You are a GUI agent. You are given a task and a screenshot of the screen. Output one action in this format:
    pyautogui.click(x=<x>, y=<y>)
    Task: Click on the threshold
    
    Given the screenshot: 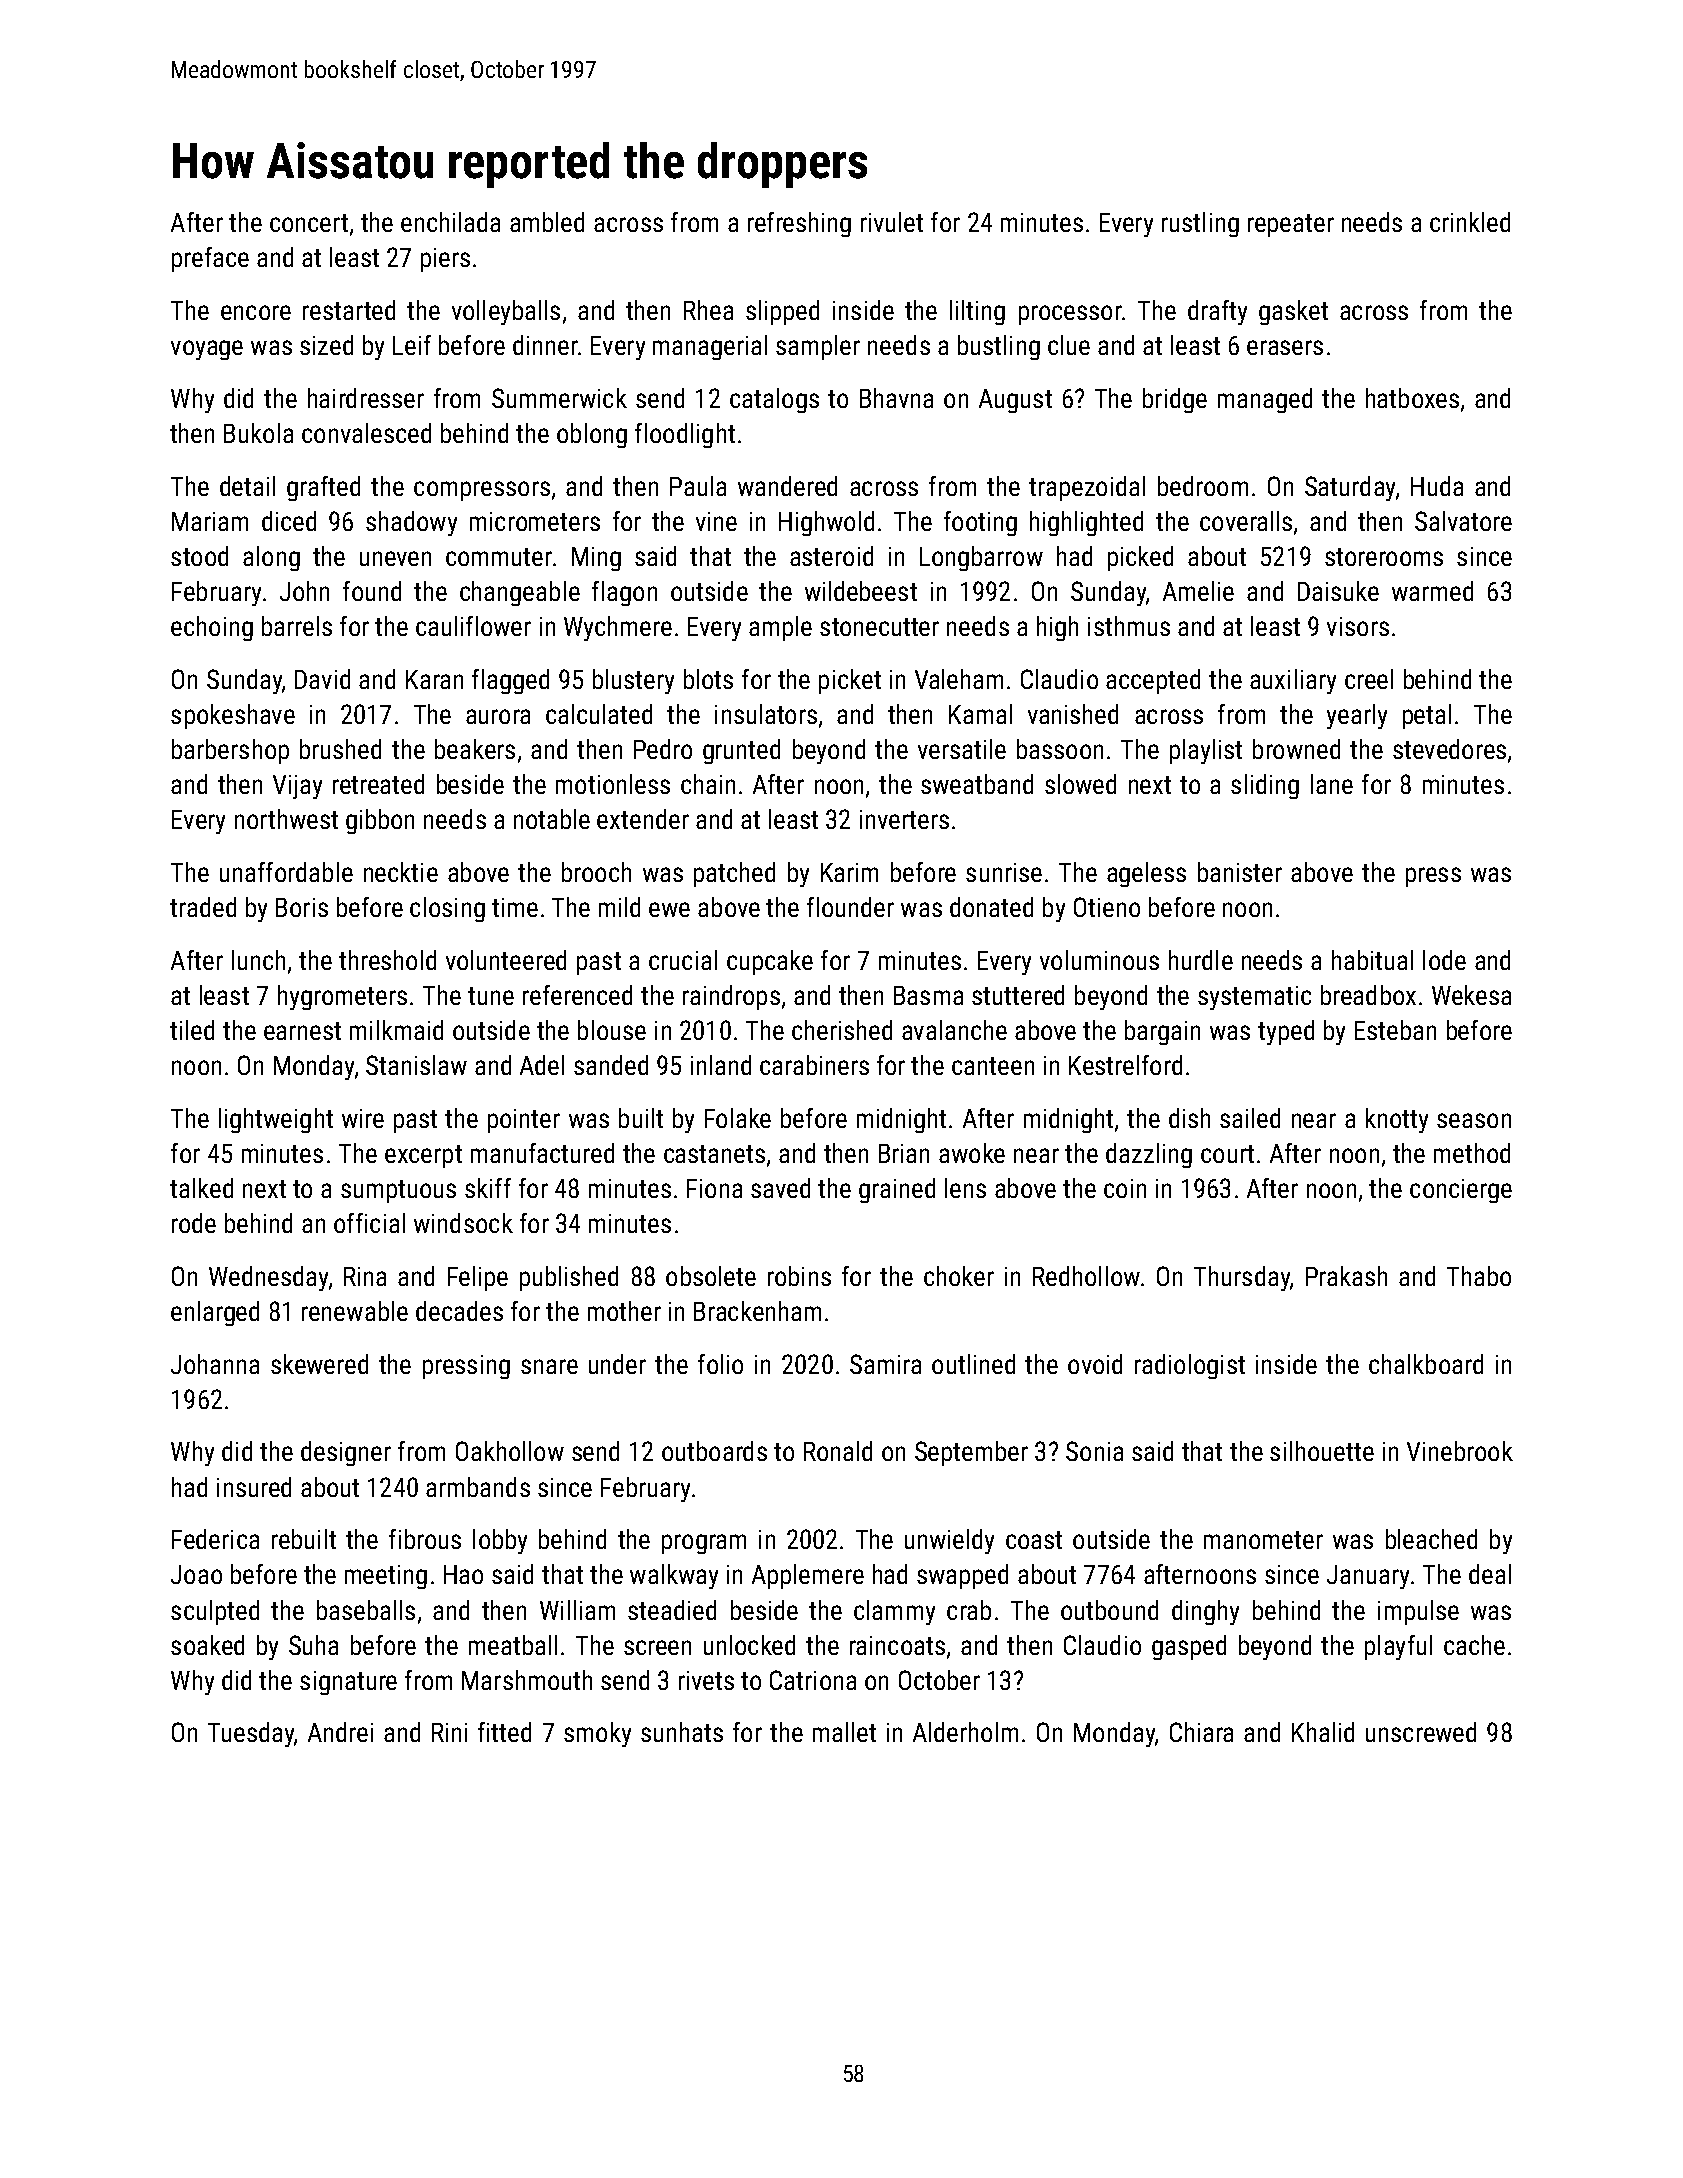 What is the action you would take?
    pyautogui.click(x=387, y=960)
